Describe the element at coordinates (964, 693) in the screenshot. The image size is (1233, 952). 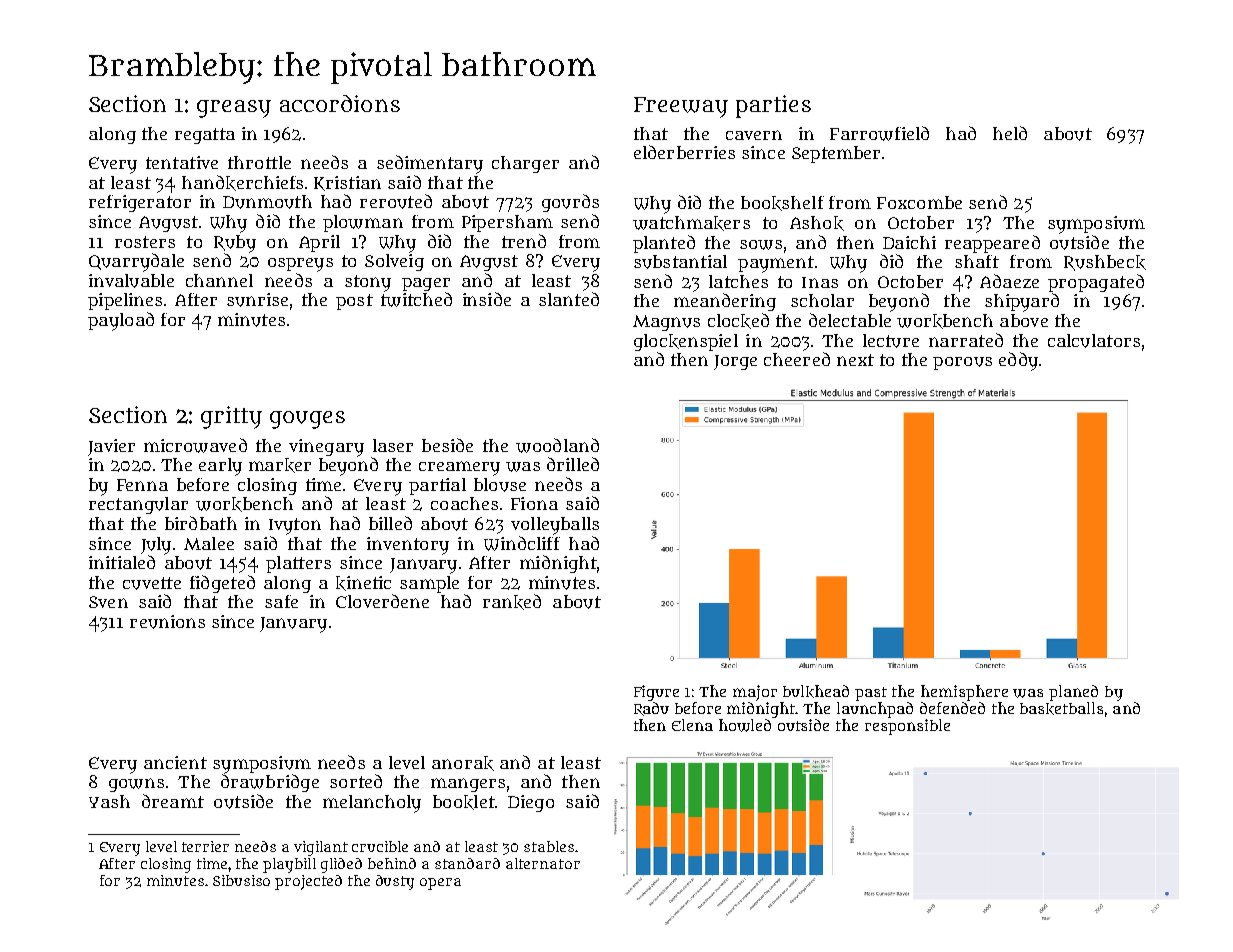
I see `hemisphere` at that location.
